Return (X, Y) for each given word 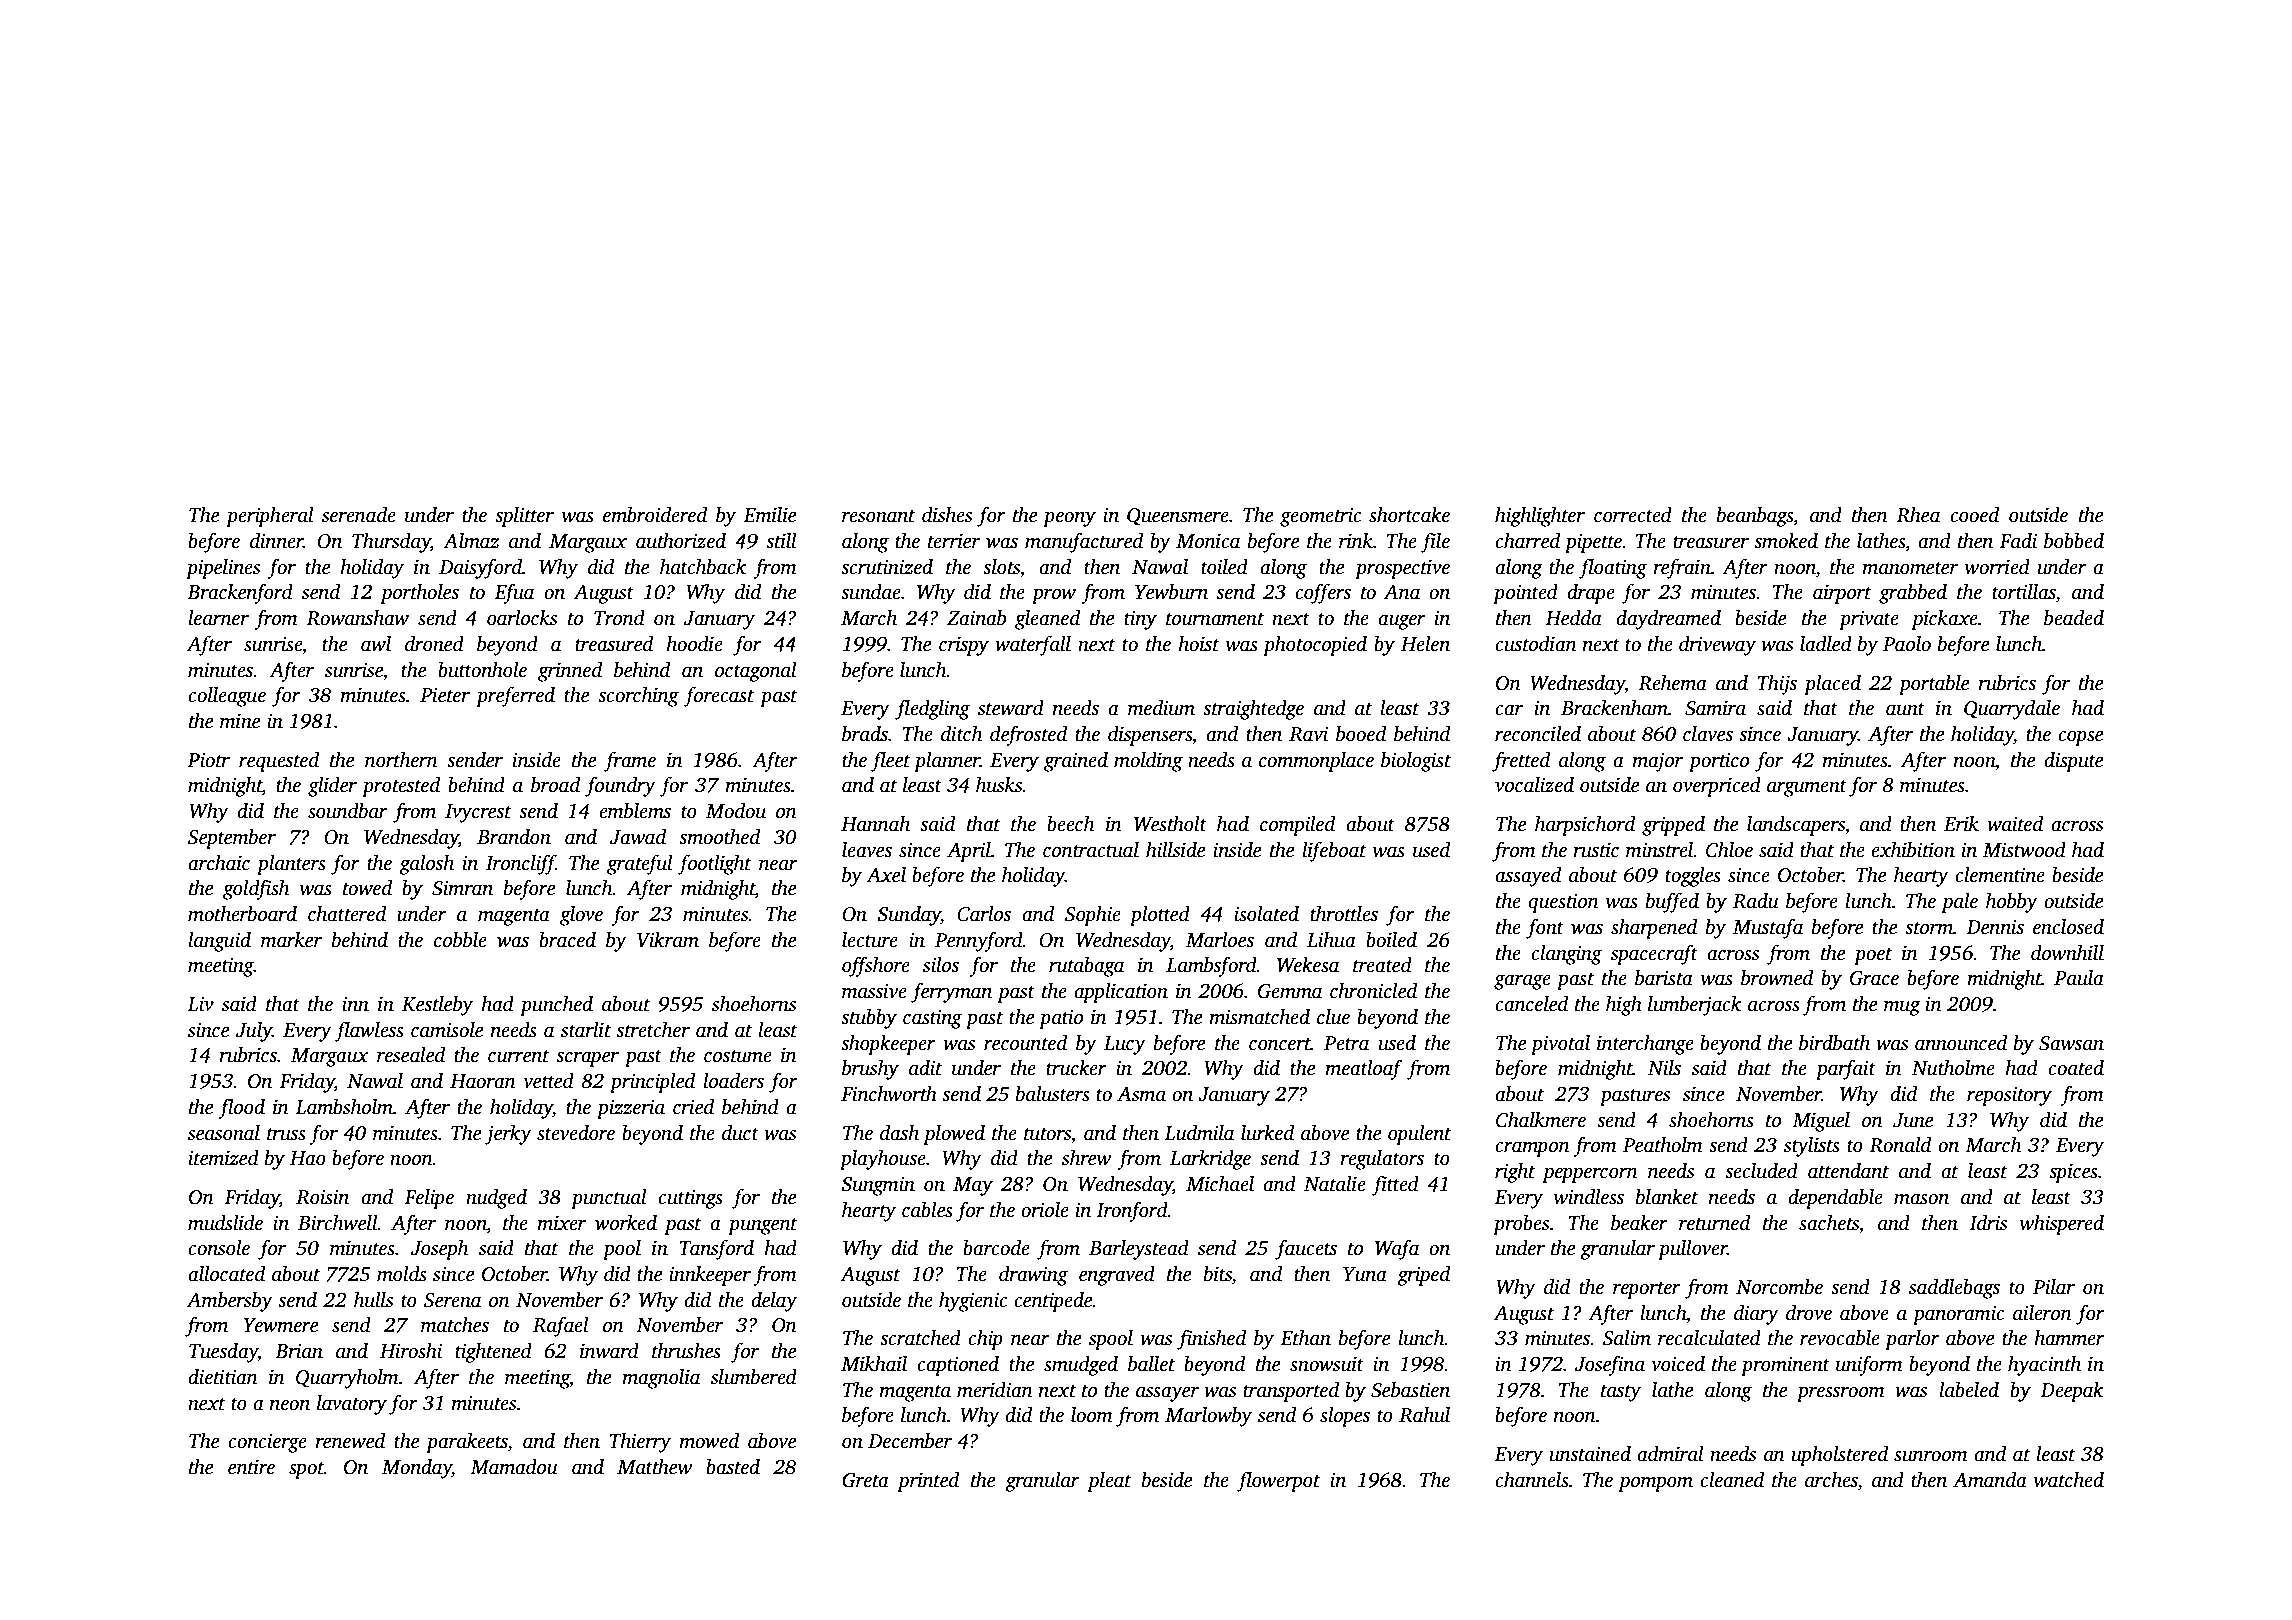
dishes (947, 515)
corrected (1633, 515)
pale (1959, 903)
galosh (426, 865)
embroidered (655, 515)
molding (1148, 762)
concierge (267, 1443)
